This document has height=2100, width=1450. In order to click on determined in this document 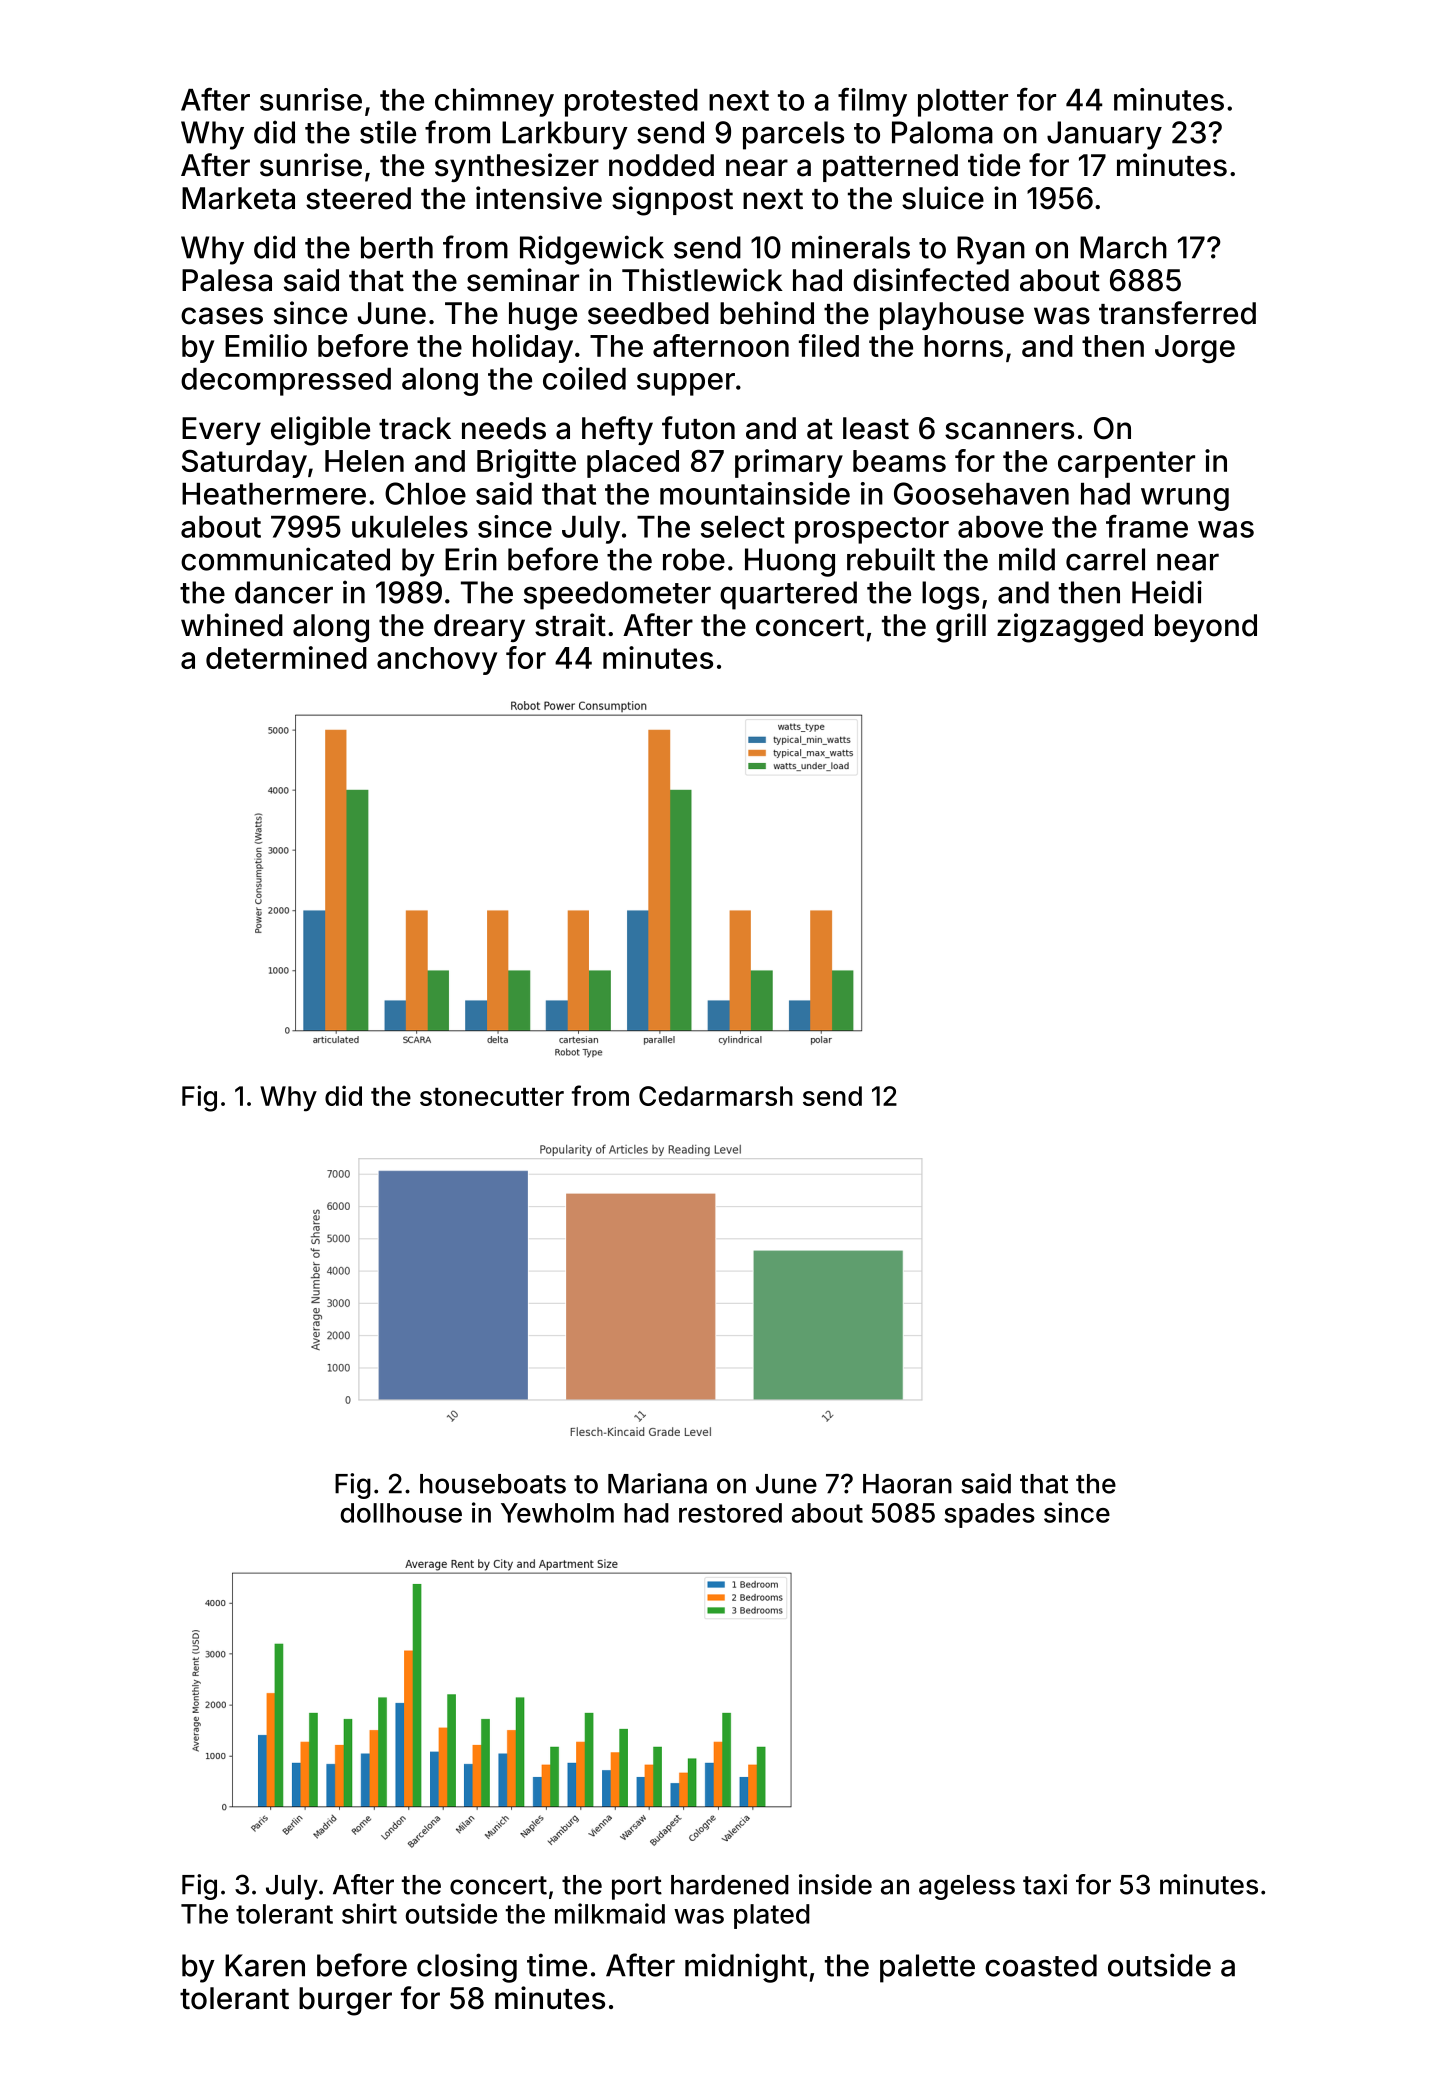, I will do `click(286, 657)`.
